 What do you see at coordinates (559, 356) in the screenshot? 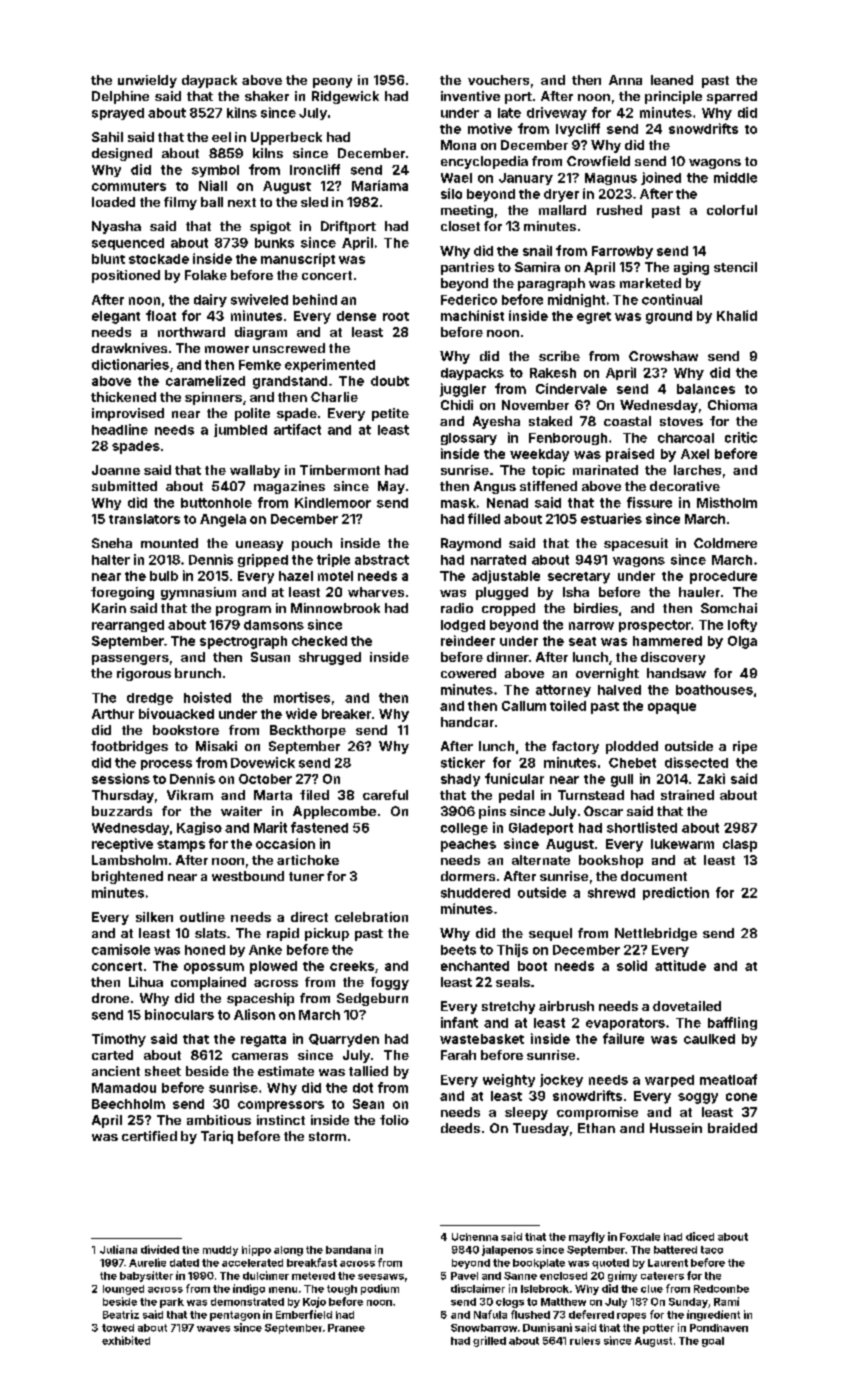
I see `scribe` at bounding box center [559, 356].
